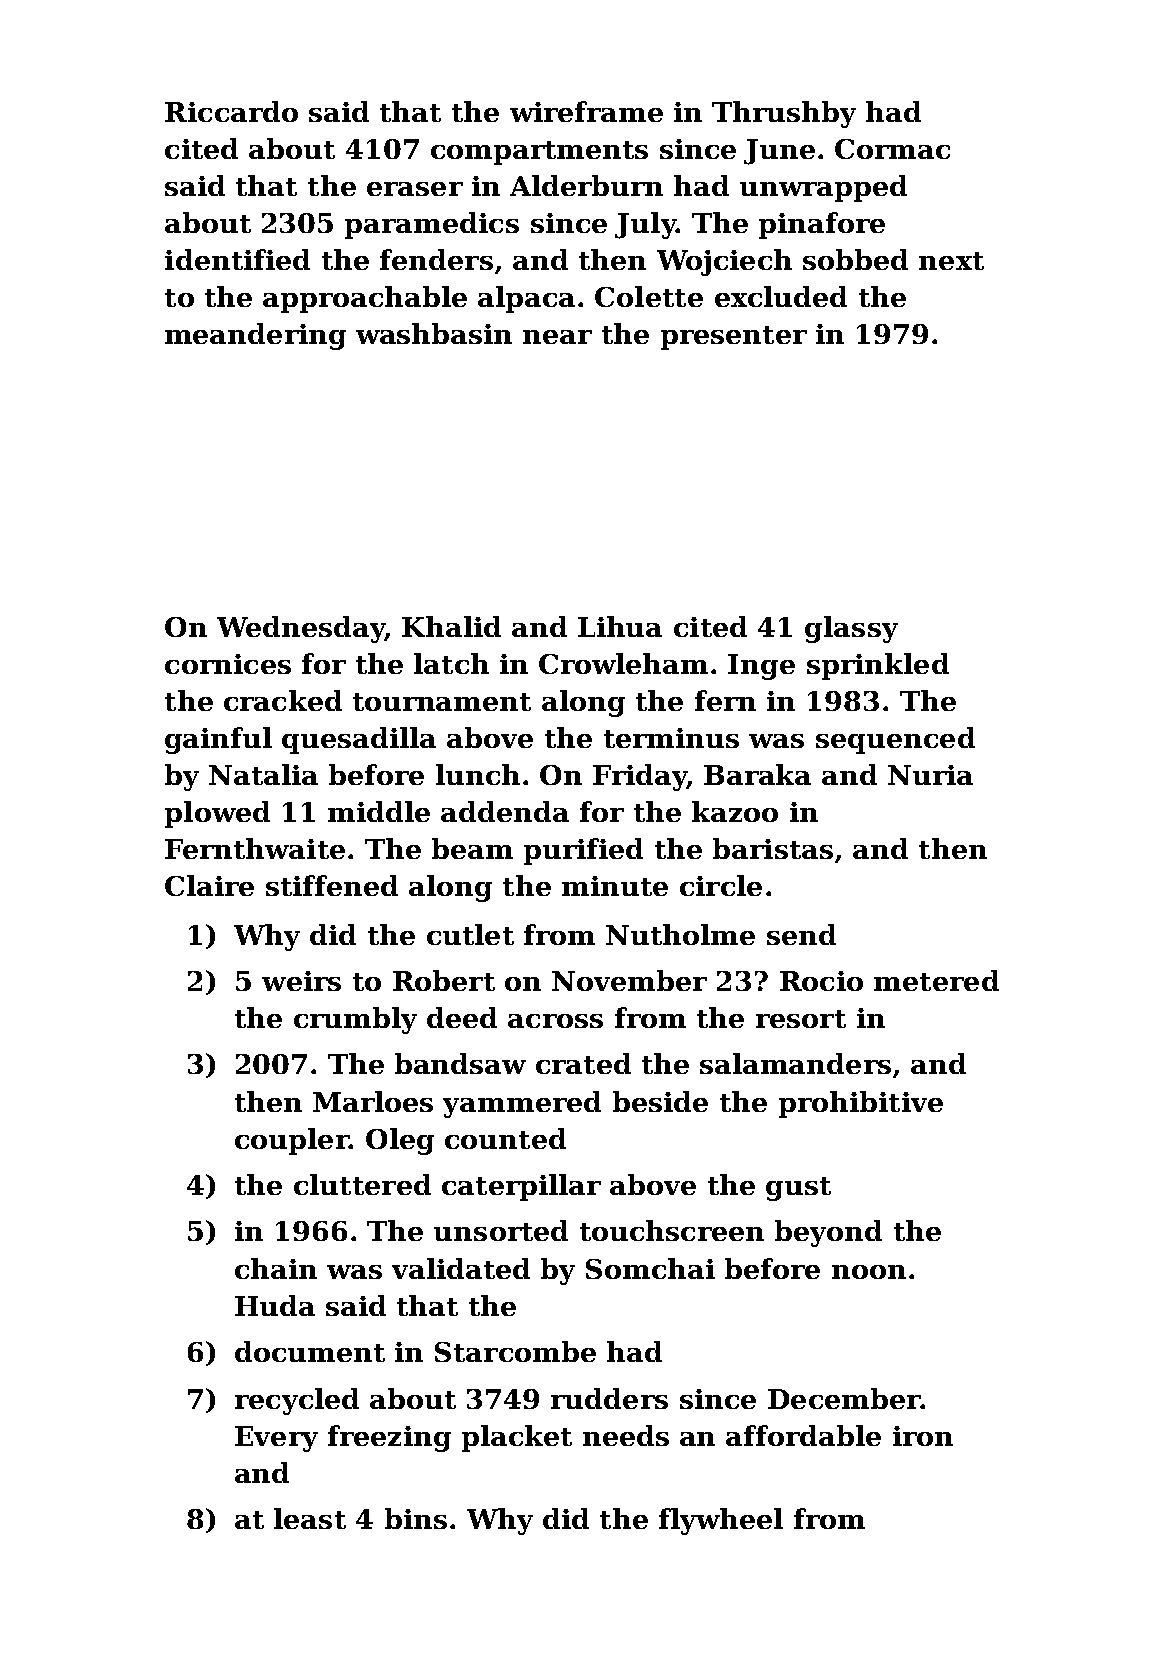 The width and height of the document is (1165, 1654). Describe the element at coordinates (798, 1189) in the document. I see `gust` at that location.
